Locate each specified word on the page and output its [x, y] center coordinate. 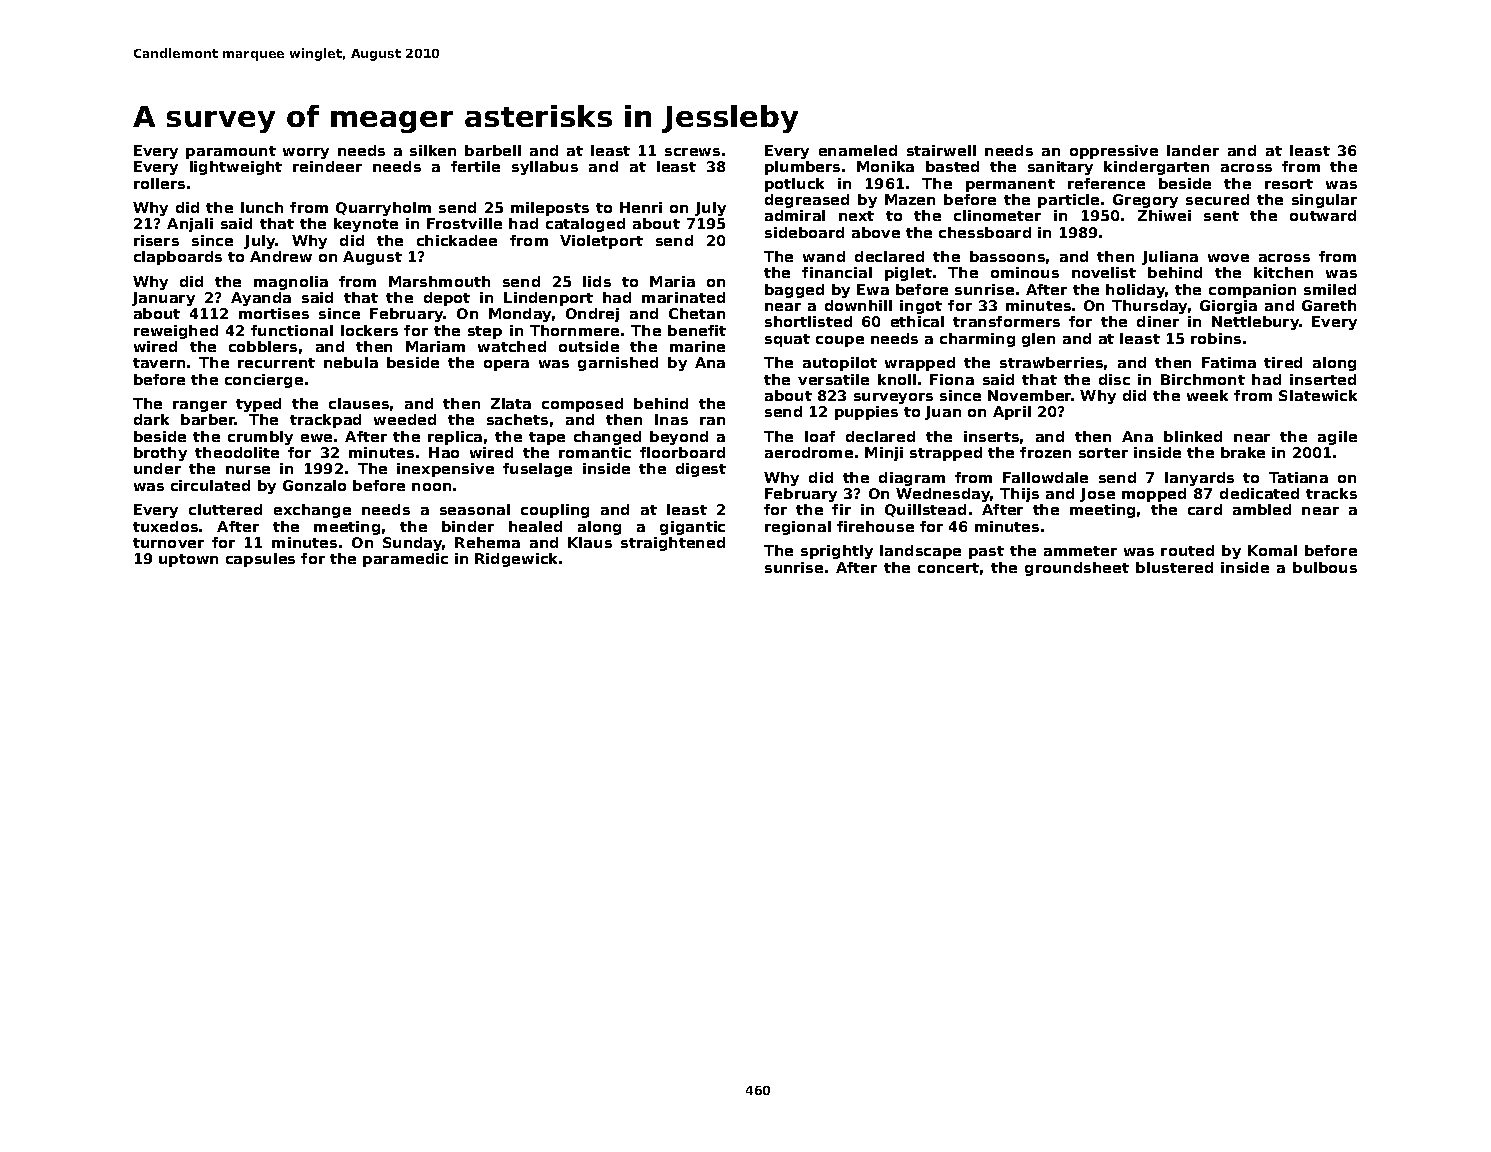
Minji [884, 454]
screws [692, 152]
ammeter [1080, 551]
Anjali [190, 225]
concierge [264, 381]
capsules [260, 560]
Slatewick [1318, 395]
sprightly [837, 552]
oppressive [1114, 152]
